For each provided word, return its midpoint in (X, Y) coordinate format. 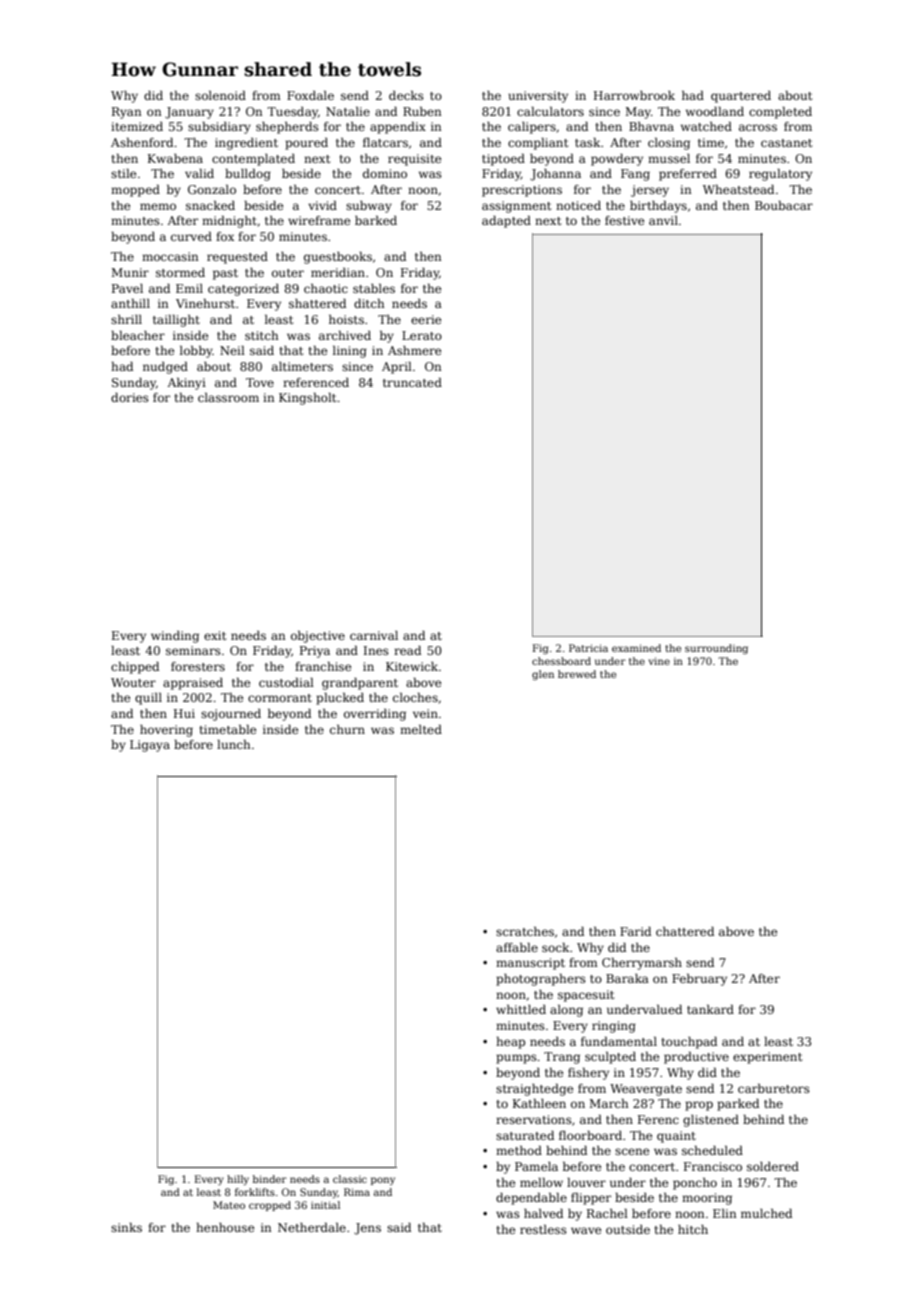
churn (347, 729)
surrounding (716, 649)
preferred (688, 175)
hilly (238, 1180)
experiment (767, 1058)
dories (130, 397)
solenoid (220, 95)
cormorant (280, 698)
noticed (578, 205)
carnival (374, 635)
